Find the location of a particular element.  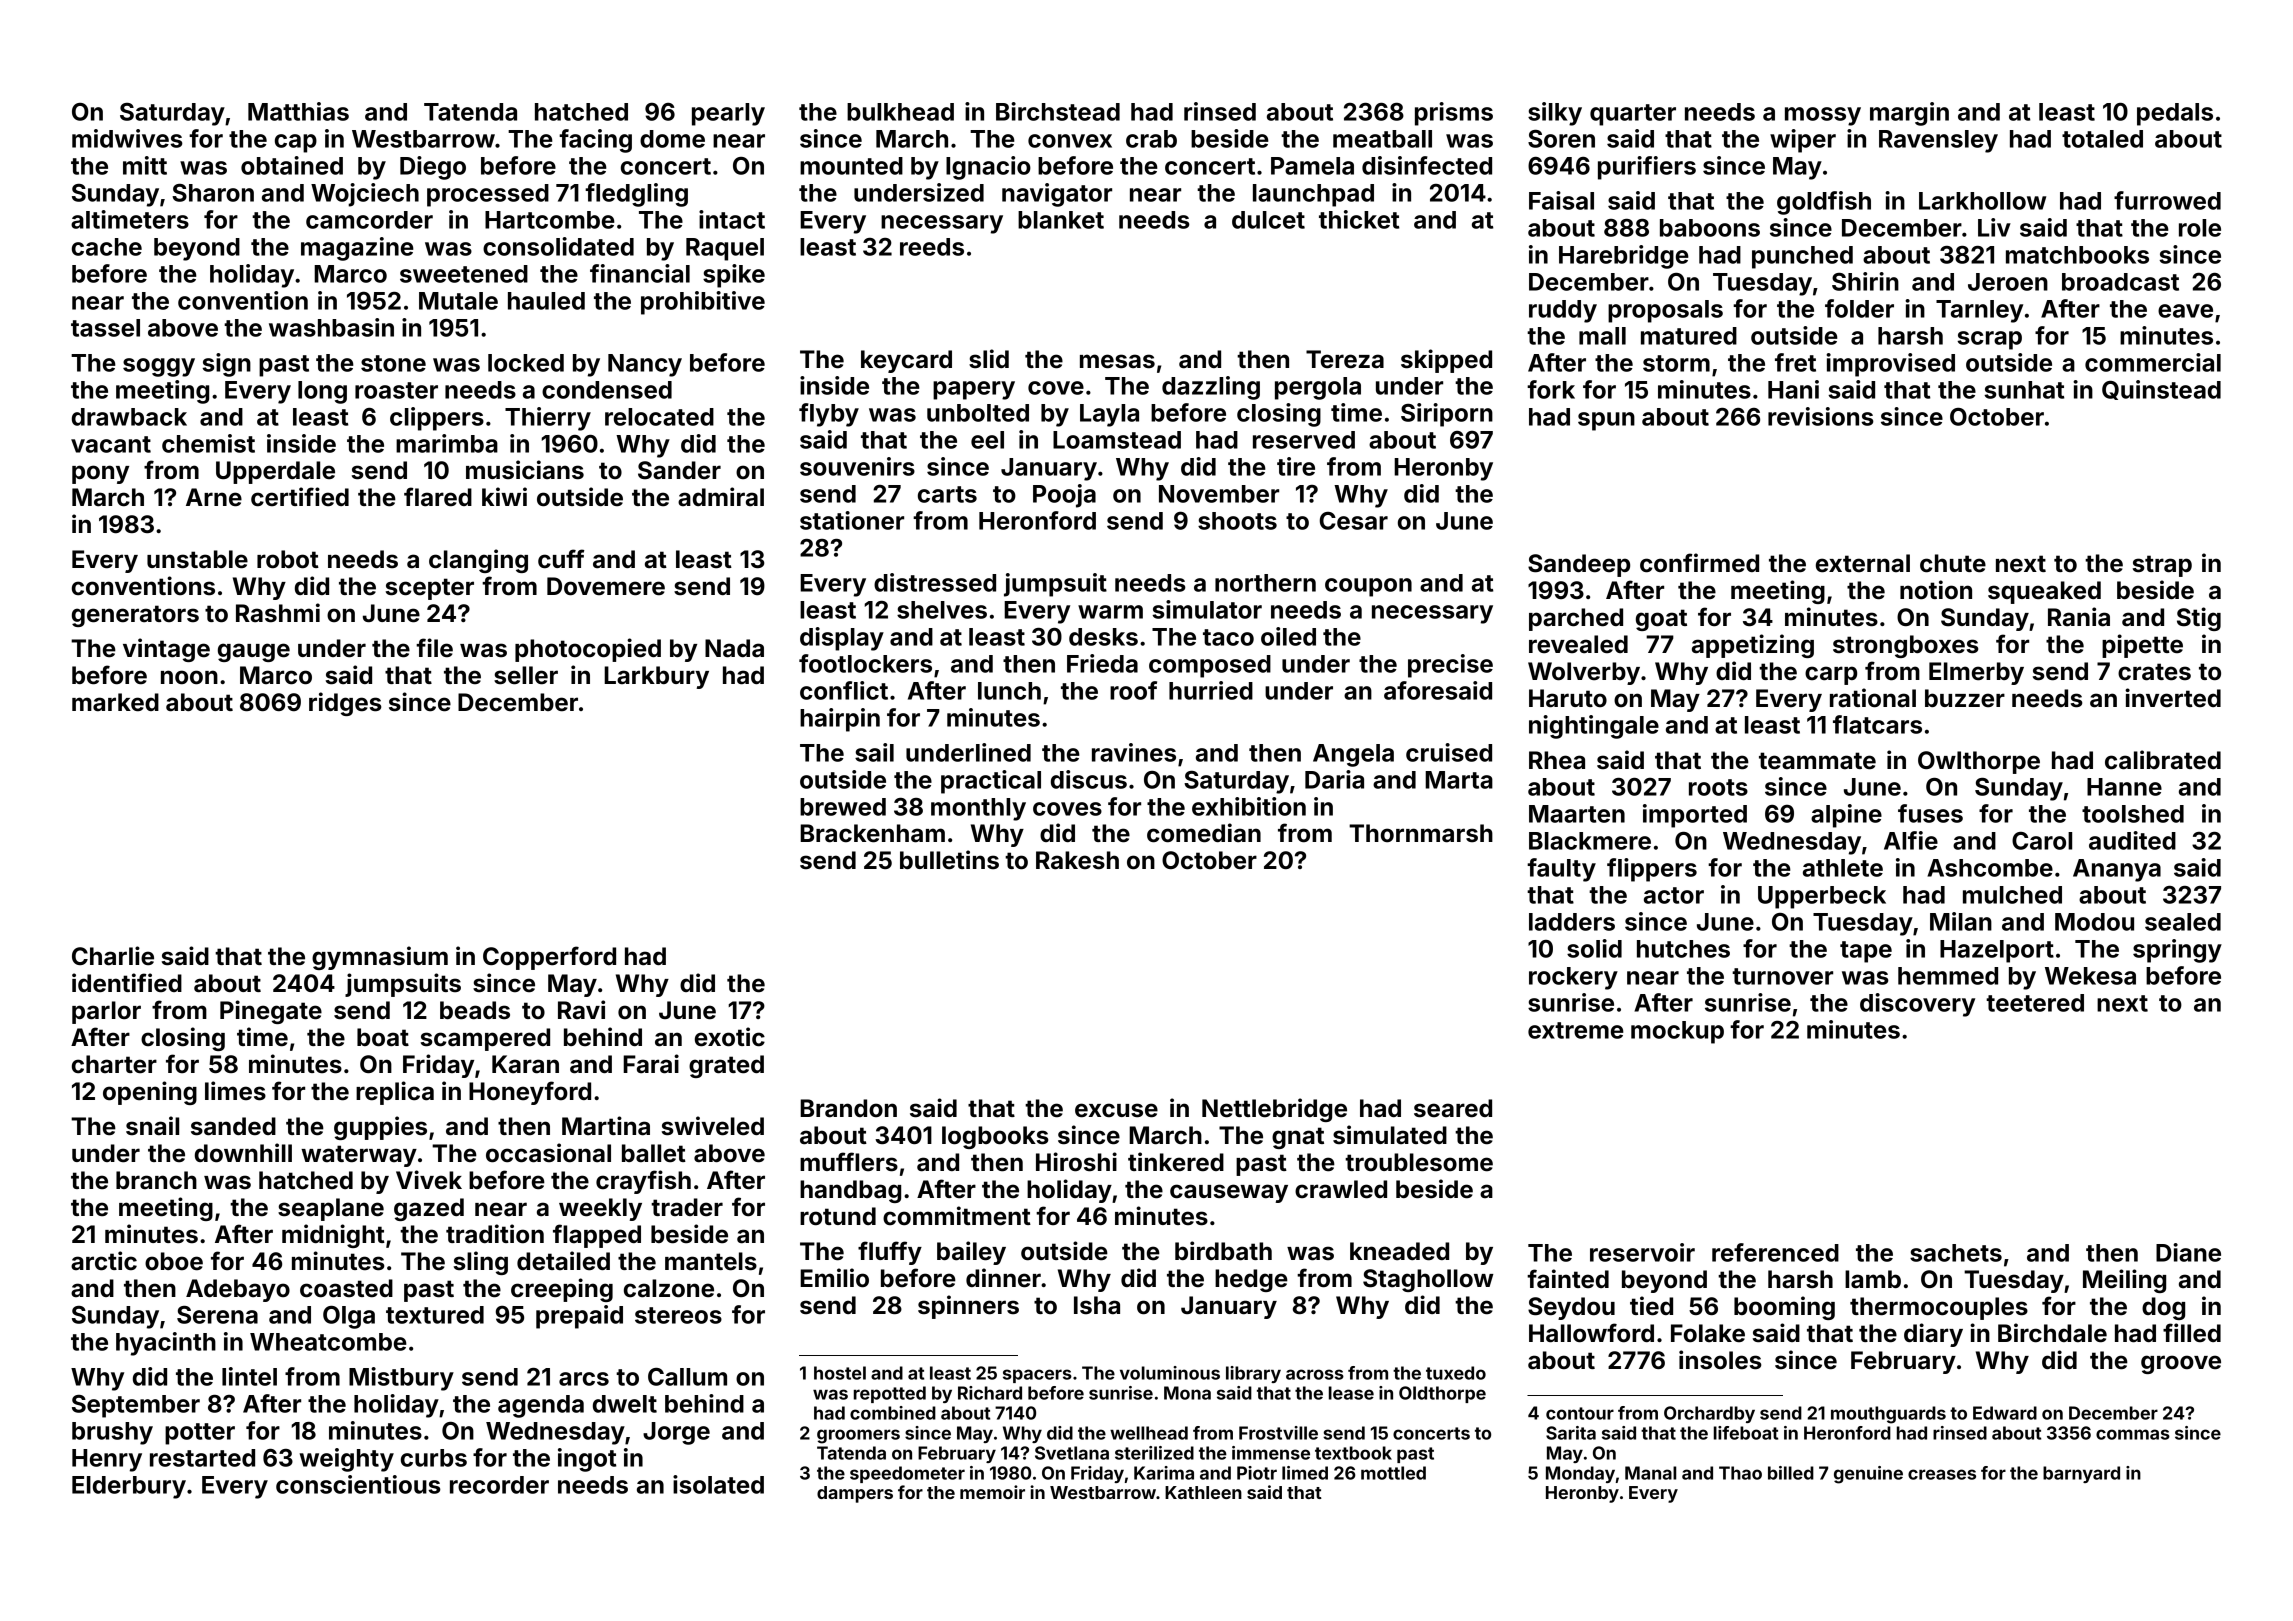

matchbooks is located at coordinates (2077, 255).
